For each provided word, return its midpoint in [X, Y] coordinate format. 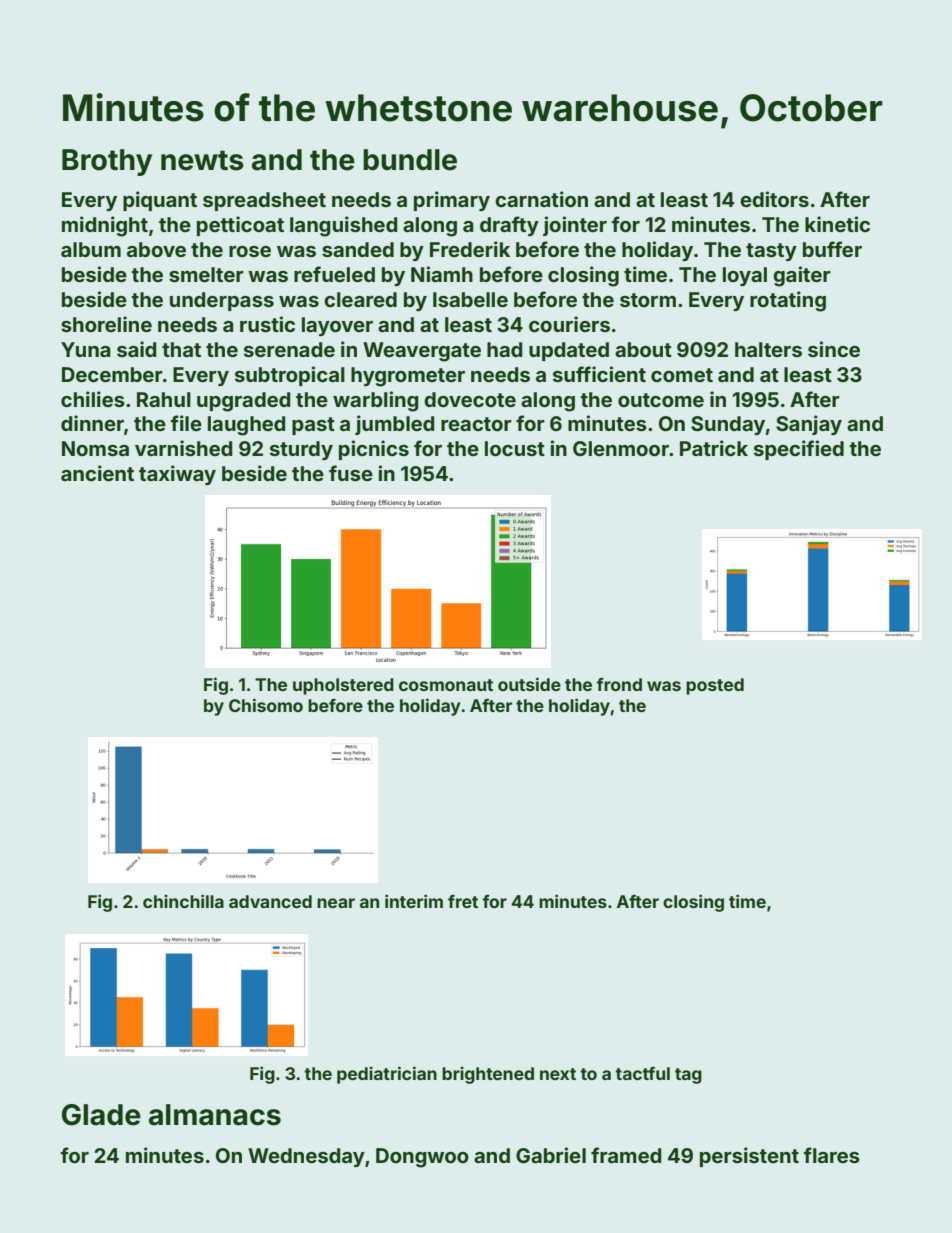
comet [682, 375]
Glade [101, 1115]
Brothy [107, 162]
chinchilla [183, 901]
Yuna [85, 349]
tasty [771, 252]
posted [715, 686]
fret [463, 901]
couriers [569, 324]
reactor [476, 424]
